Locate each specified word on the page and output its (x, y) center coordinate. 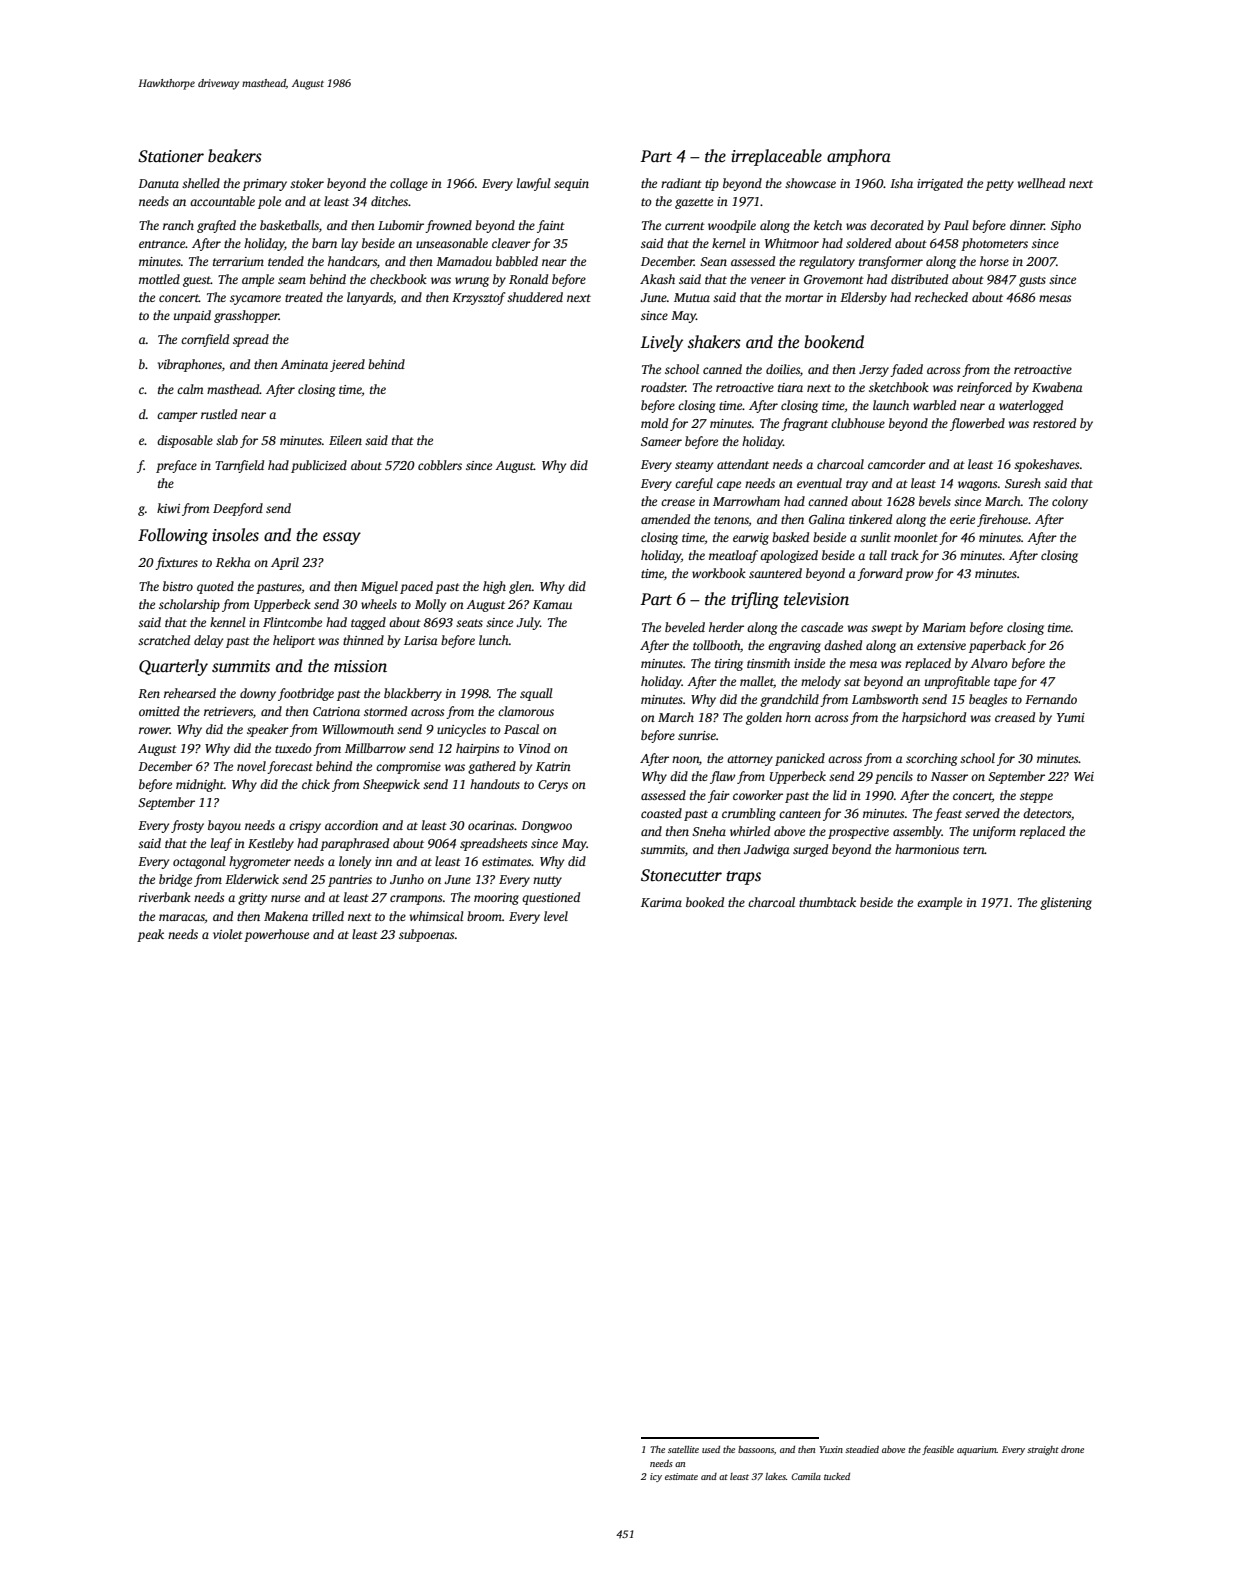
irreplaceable (776, 157)
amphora (859, 157)
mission (360, 666)
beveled (685, 627)
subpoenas (426, 935)
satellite (683, 1449)
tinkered (870, 519)
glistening (1066, 903)
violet (228, 934)
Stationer (171, 156)
